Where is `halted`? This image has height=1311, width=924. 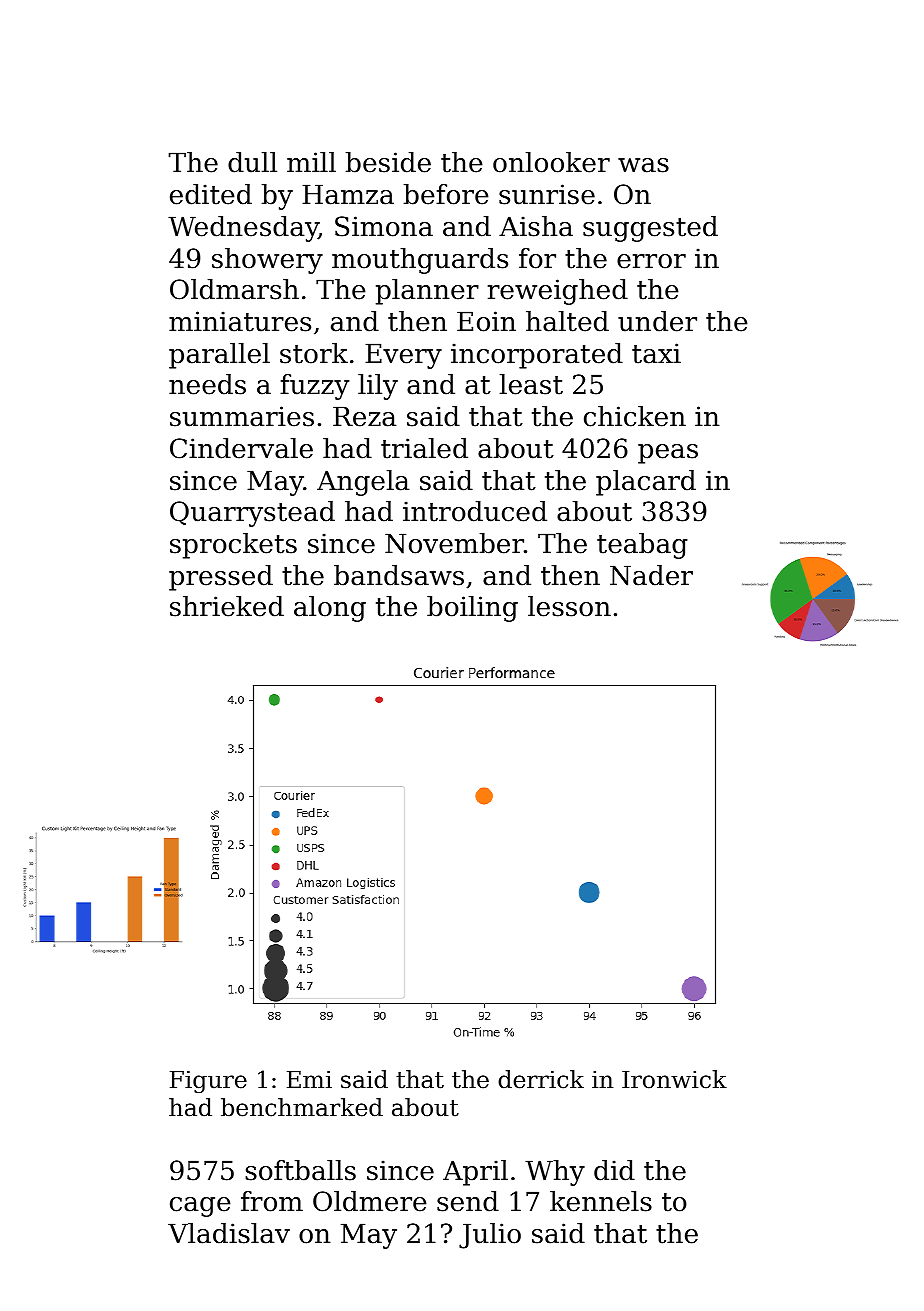 halted is located at coordinates (567, 321).
